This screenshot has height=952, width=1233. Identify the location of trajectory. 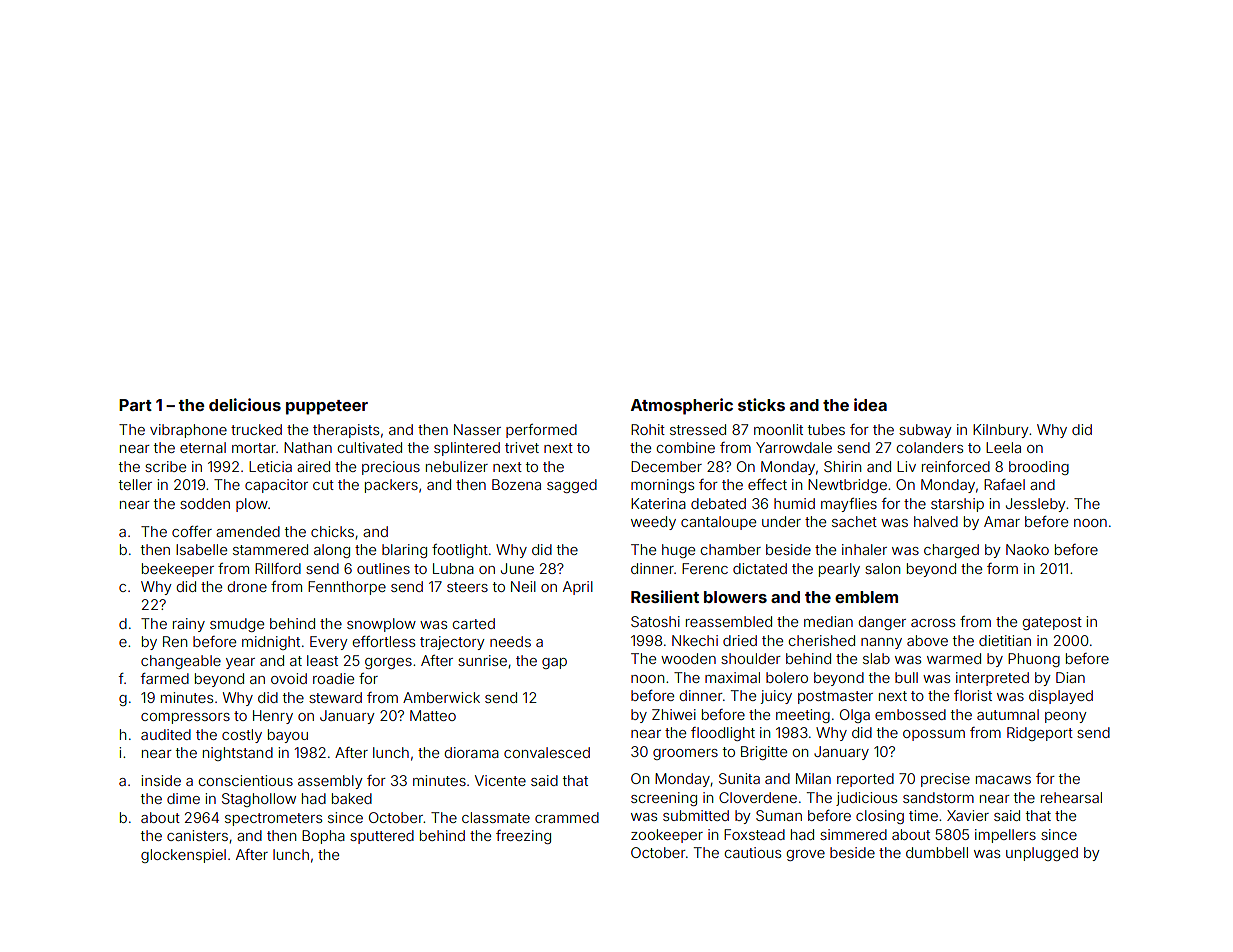
(452, 643).
